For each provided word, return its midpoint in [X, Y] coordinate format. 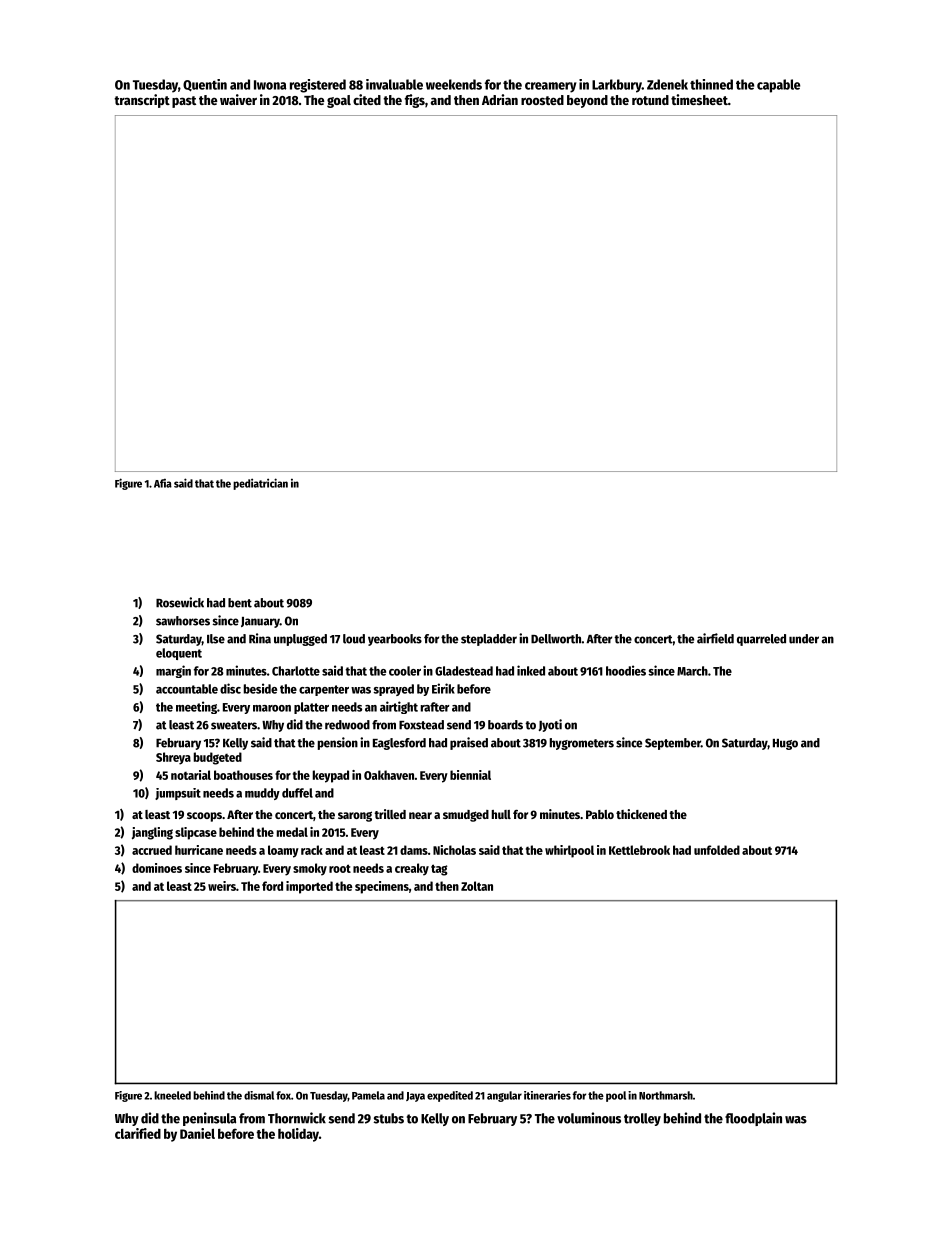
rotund [650, 100]
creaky [412, 869]
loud [354, 639]
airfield [715, 638]
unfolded [717, 850]
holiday [298, 1135]
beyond [587, 101]
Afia [163, 483]
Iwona [270, 85]
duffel [297, 793]
